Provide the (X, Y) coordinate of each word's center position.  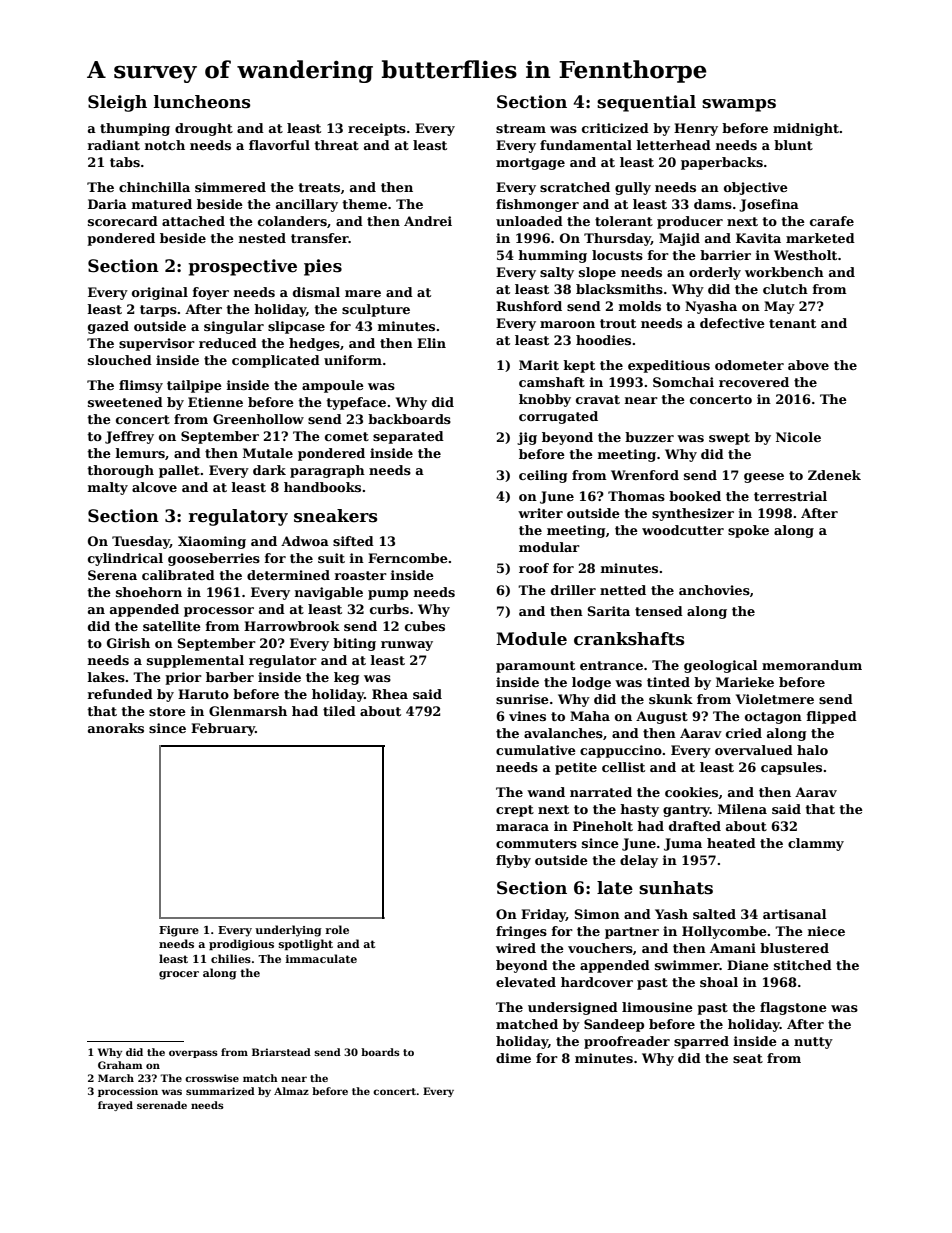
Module (531, 639)
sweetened (125, 402)
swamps (739, 105)
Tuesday (141, 542)
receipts (377, 129)
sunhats (676, 888)
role (337, 929)
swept (729, 439)
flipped (832, 717)
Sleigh (117, 103)
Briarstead (281, 1052)
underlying (288, 931)
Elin (431, 343)
